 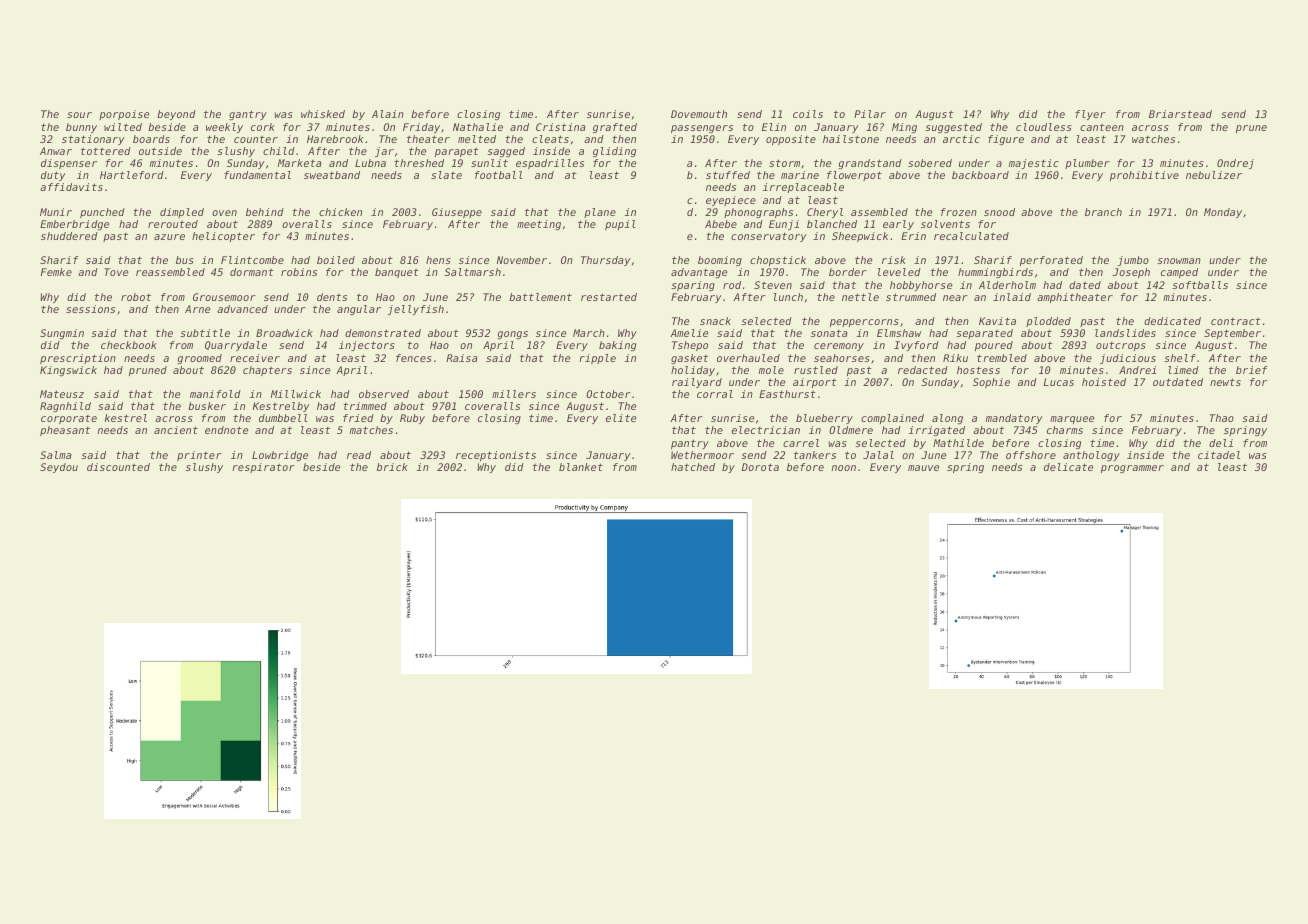 I want to click on restarted, so click(x=609, y=297).
